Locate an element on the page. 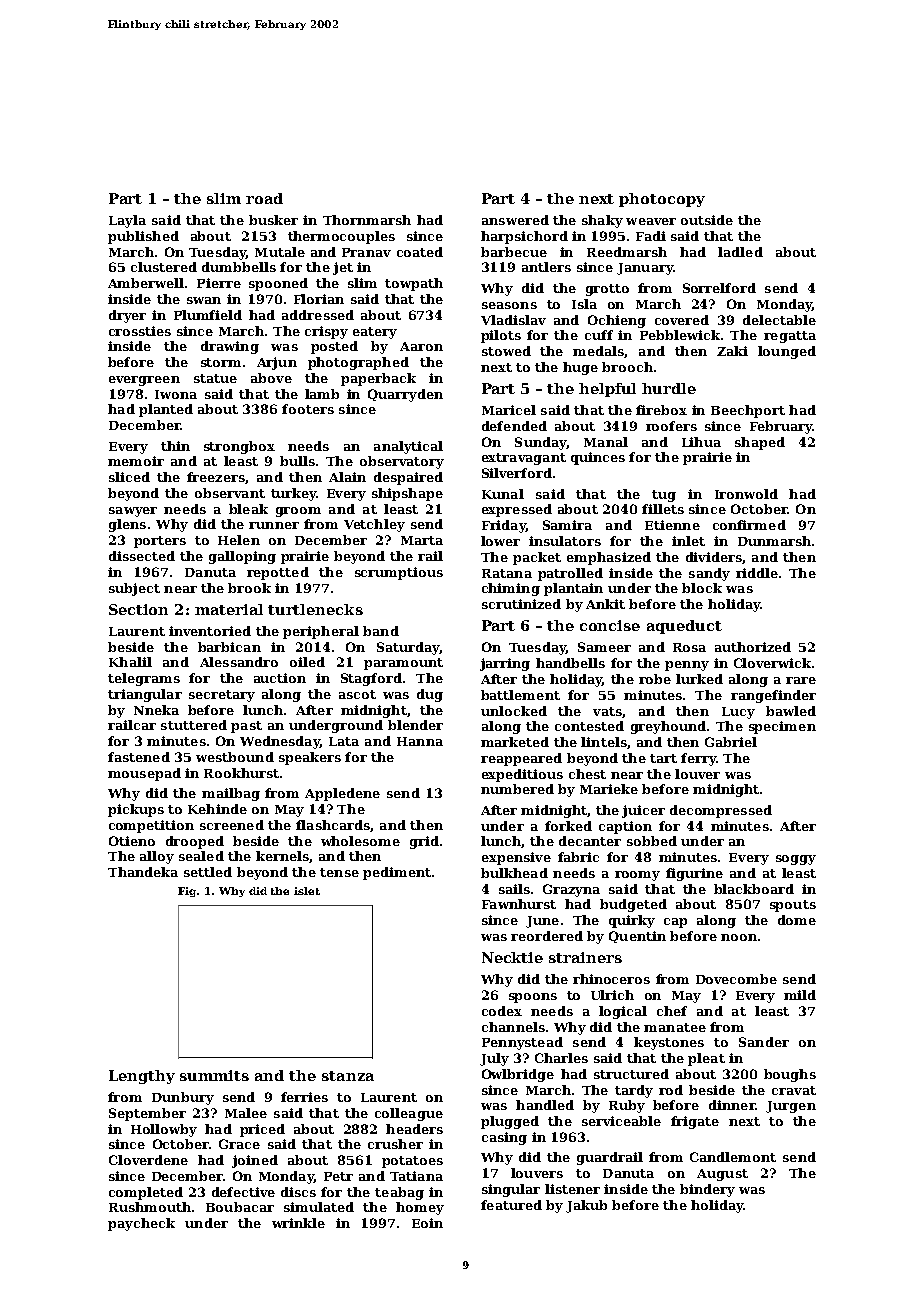 This page has height=1308, width=924. grid is located at coordinates (424, 842).
